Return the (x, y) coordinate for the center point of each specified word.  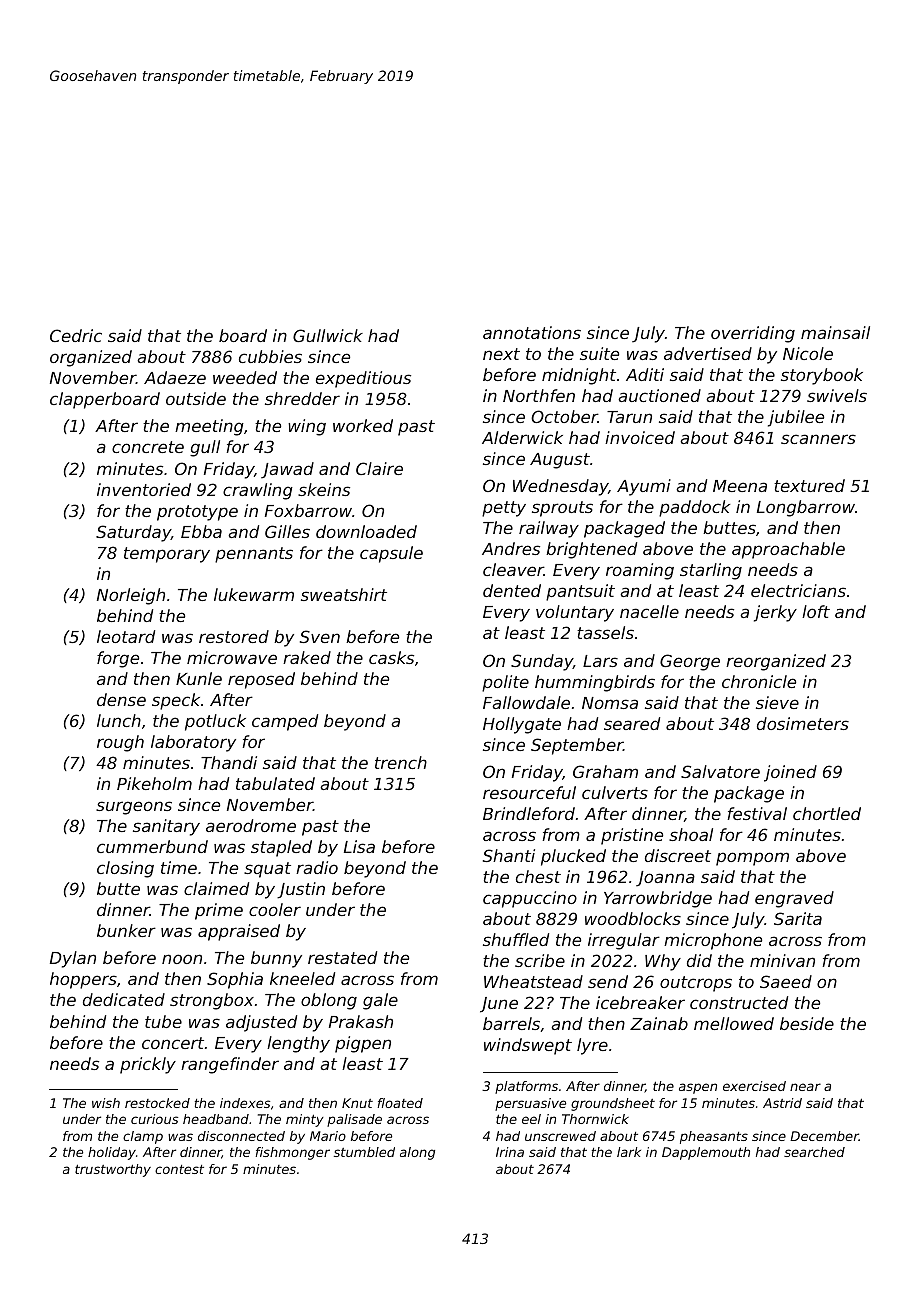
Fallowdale (526, 702)
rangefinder (230, 1065)
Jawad (287, 470)
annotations (532, 332)
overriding (753, 334)
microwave (232, 657)
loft (816, 611)
